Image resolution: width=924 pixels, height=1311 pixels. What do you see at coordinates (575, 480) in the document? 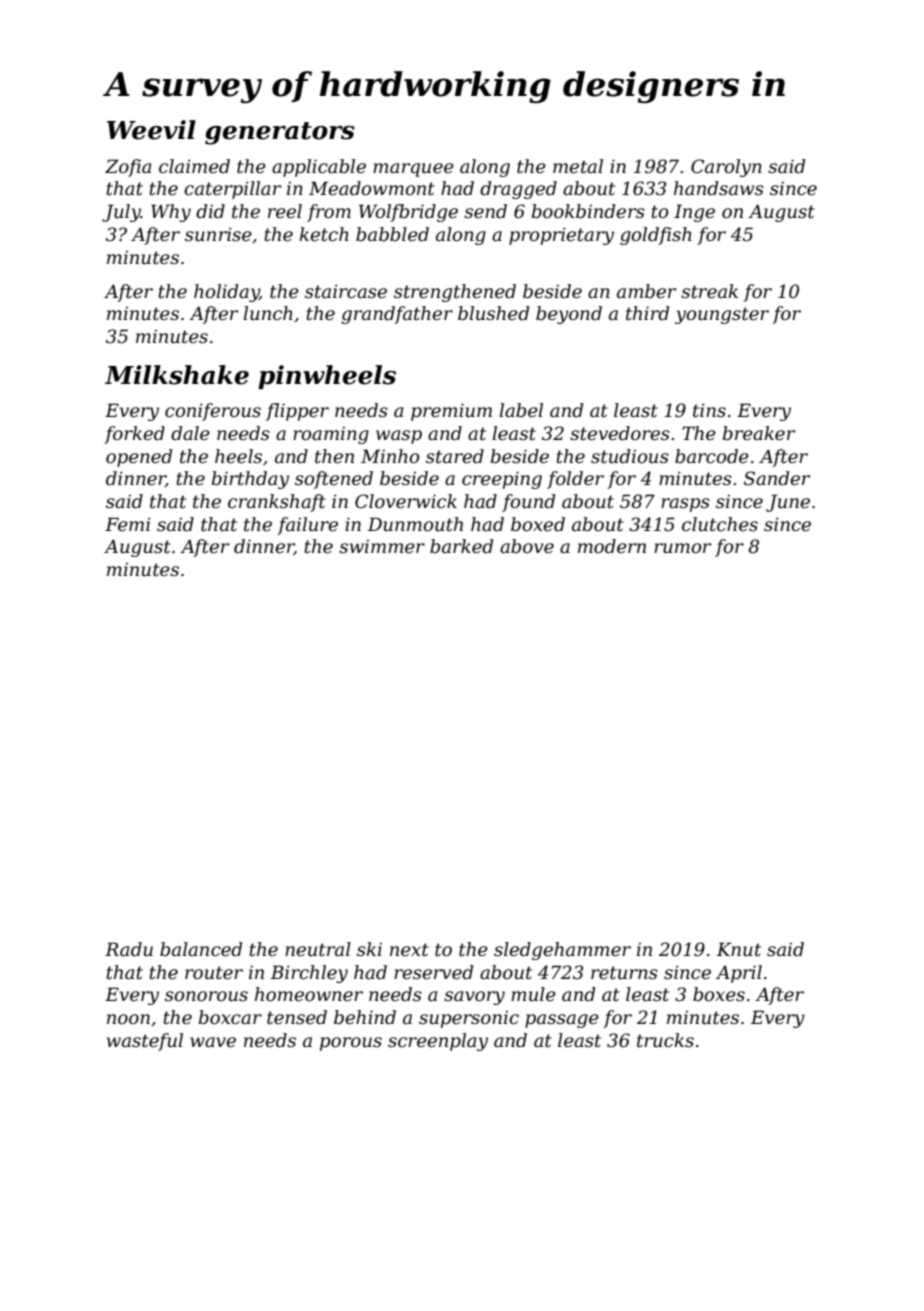
I see `folder` at bounding box center [575, 480].
